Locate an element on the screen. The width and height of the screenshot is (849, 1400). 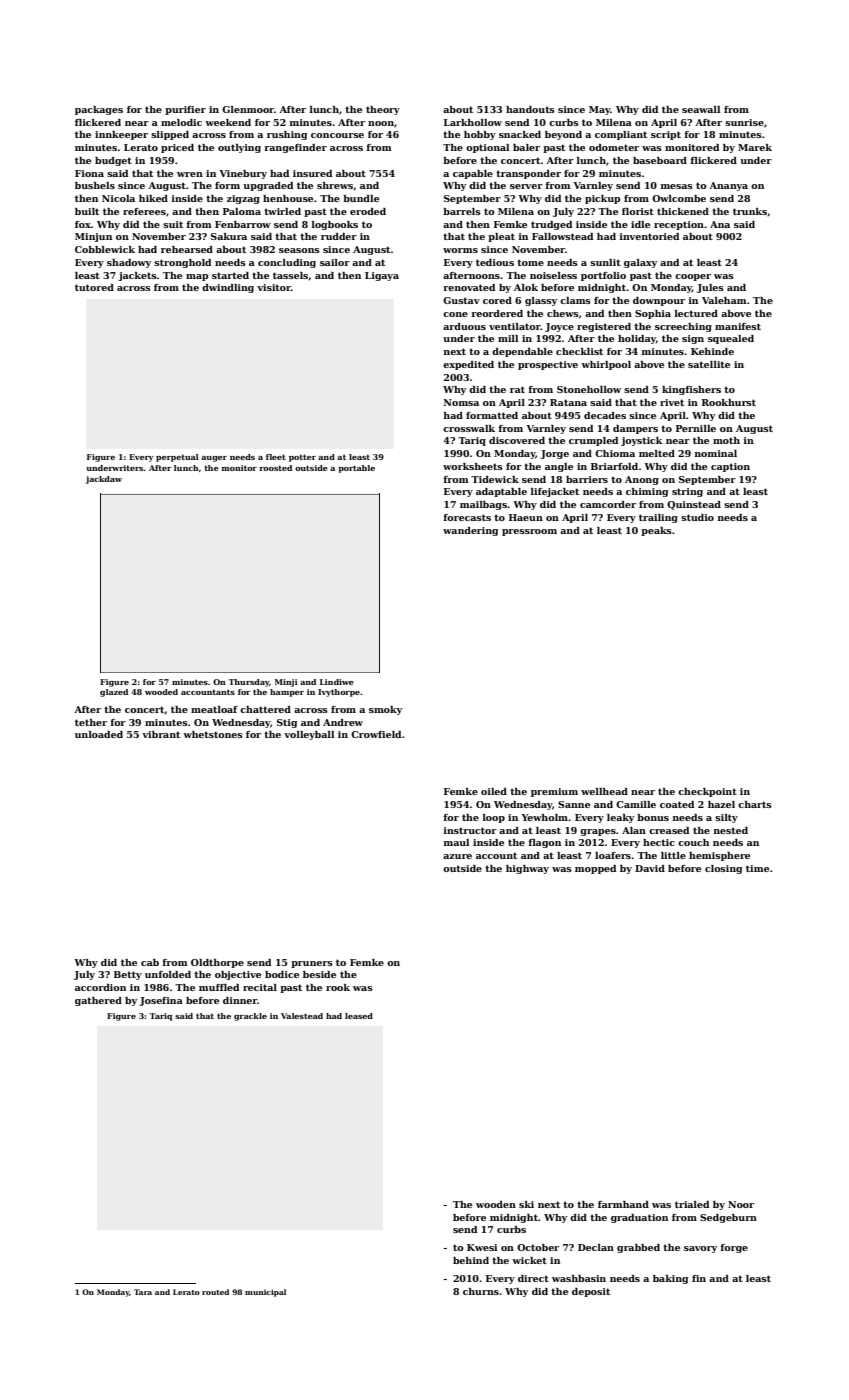
lectured is located at coordinates (696, 313).
